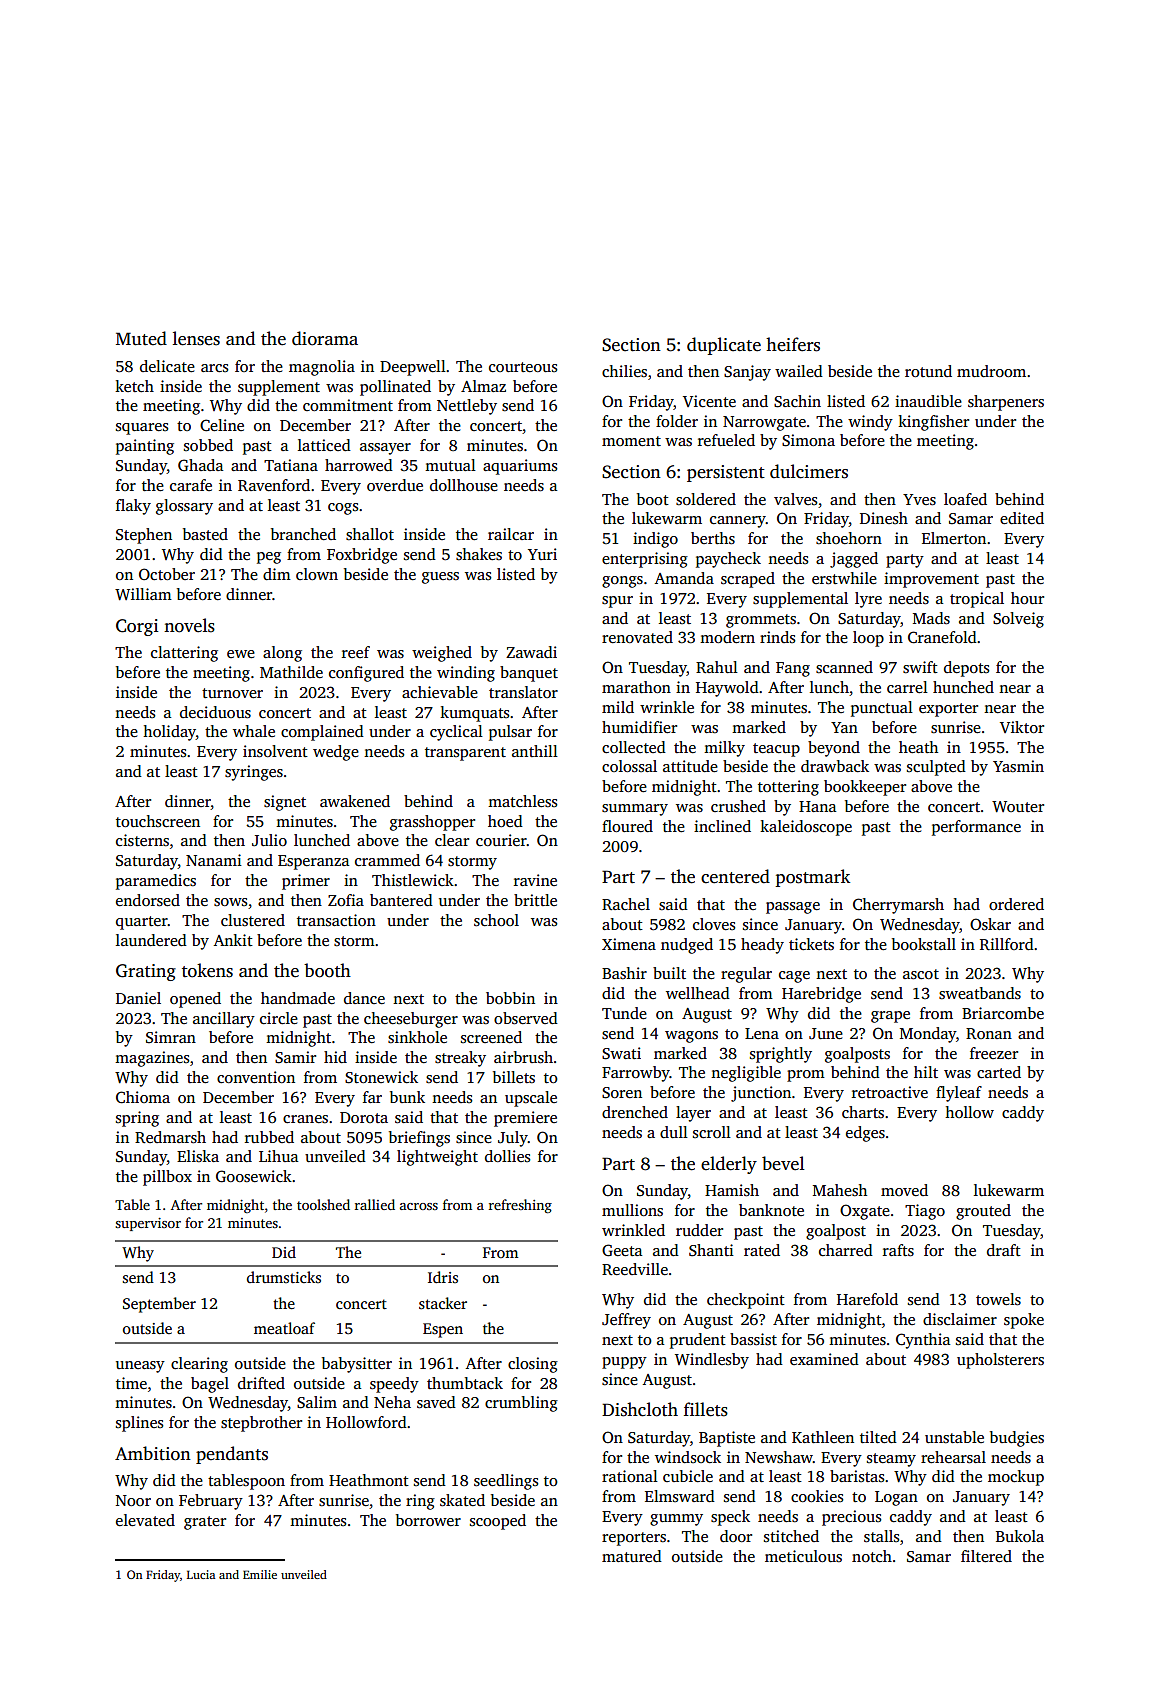 The width and height of the screenshot is (1160, 1681). I want to click on magazines, so click(152, 1059).
